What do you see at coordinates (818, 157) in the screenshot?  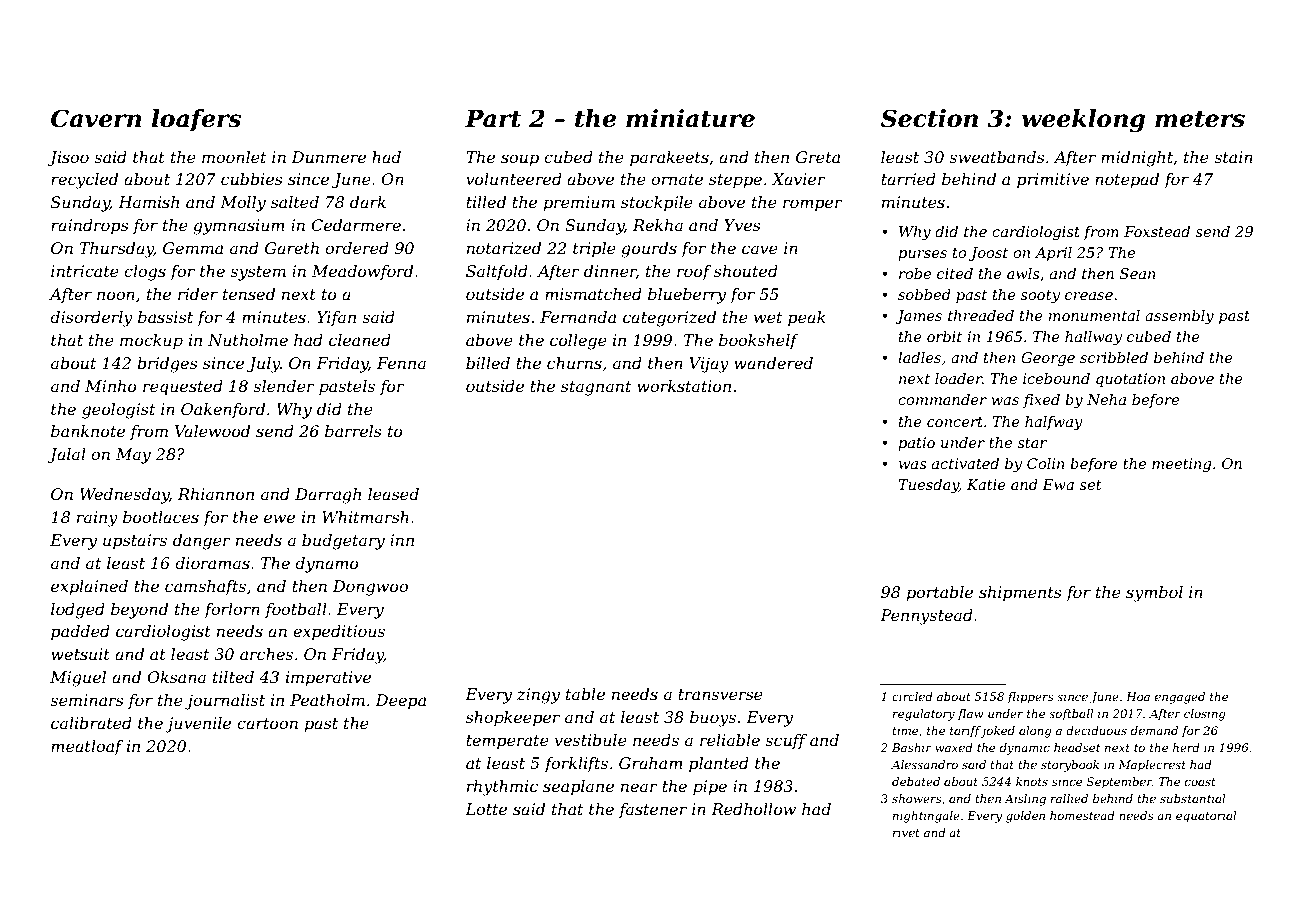 I see `Greta` at bounding box center [818, 157].
